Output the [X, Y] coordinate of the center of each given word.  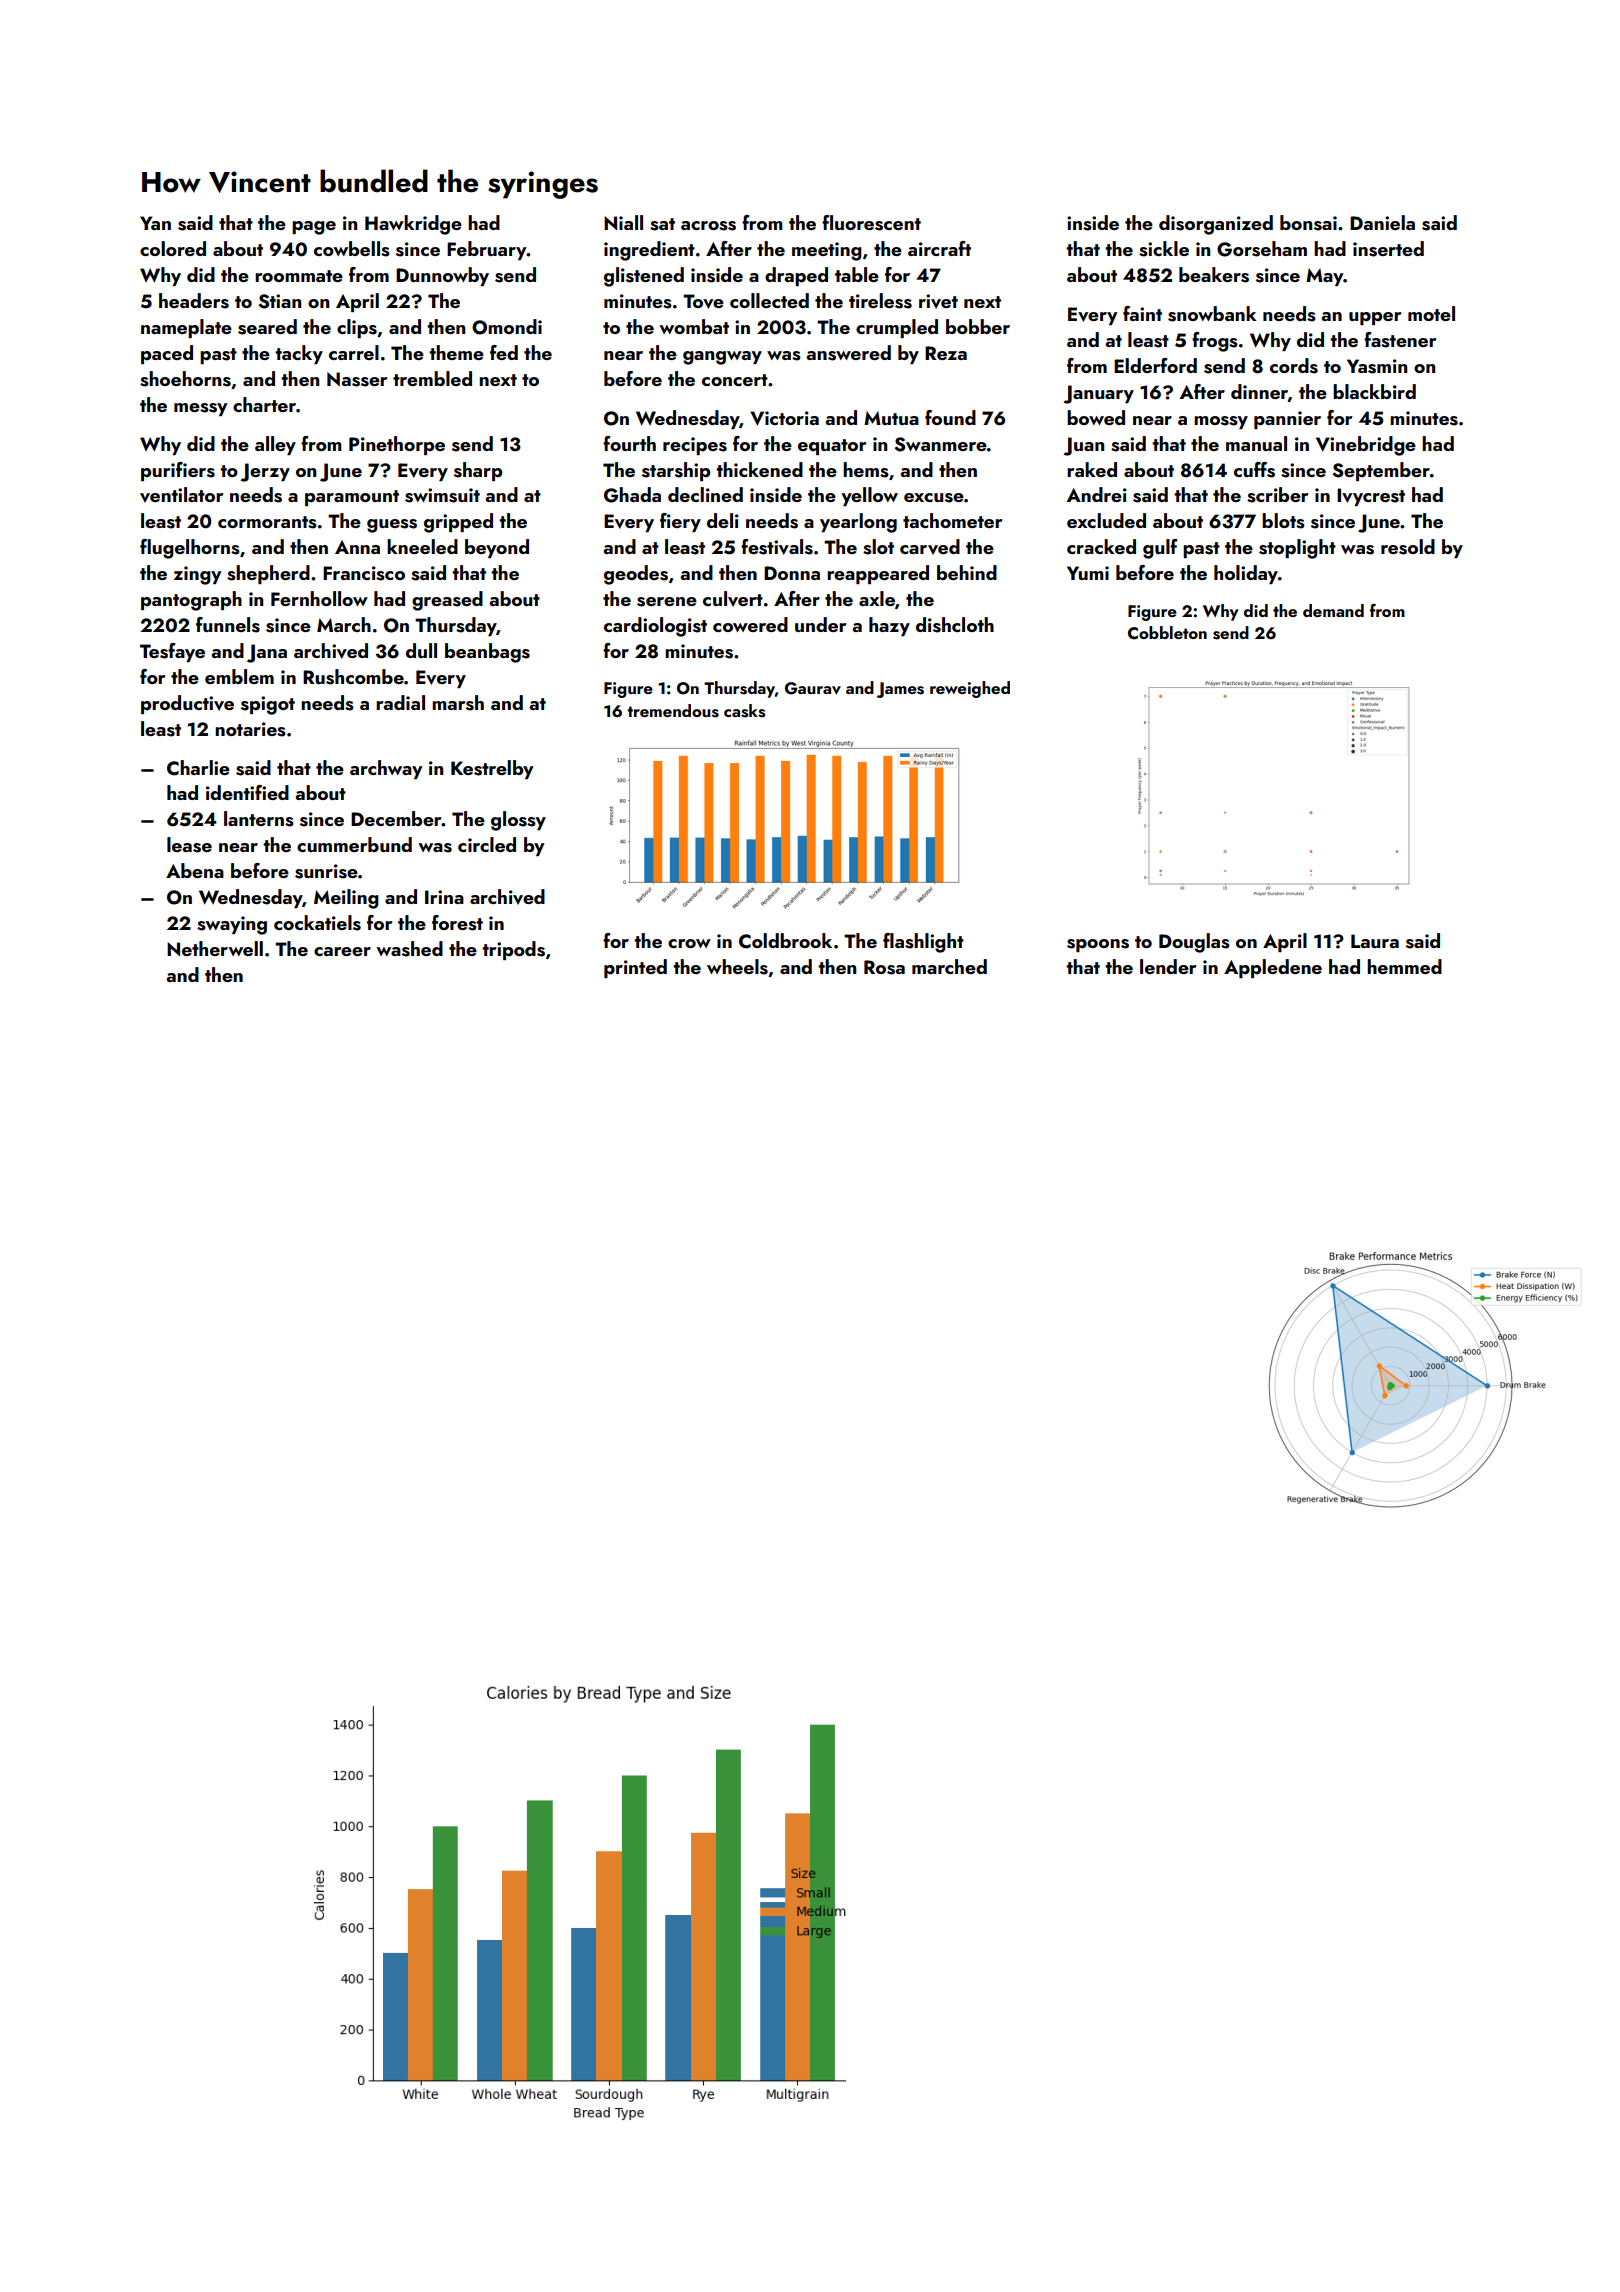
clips [357, 328]
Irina [444, 897]
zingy [198, 575]
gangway [722, 358]
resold [1408, 547]
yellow [869, 496]
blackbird [1374, 391]
